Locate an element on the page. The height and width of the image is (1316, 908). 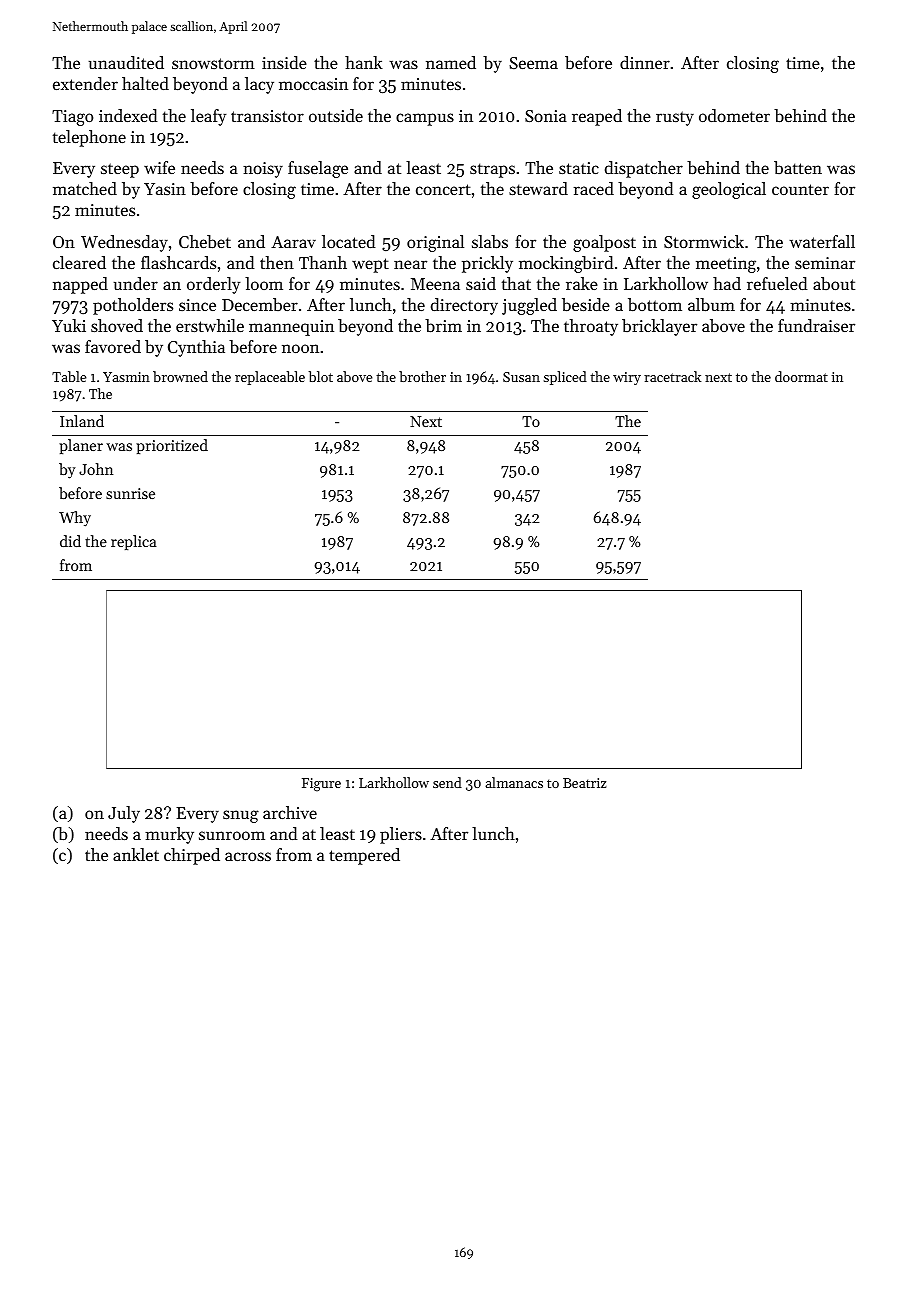
named is located at coordinates (451, 62).
